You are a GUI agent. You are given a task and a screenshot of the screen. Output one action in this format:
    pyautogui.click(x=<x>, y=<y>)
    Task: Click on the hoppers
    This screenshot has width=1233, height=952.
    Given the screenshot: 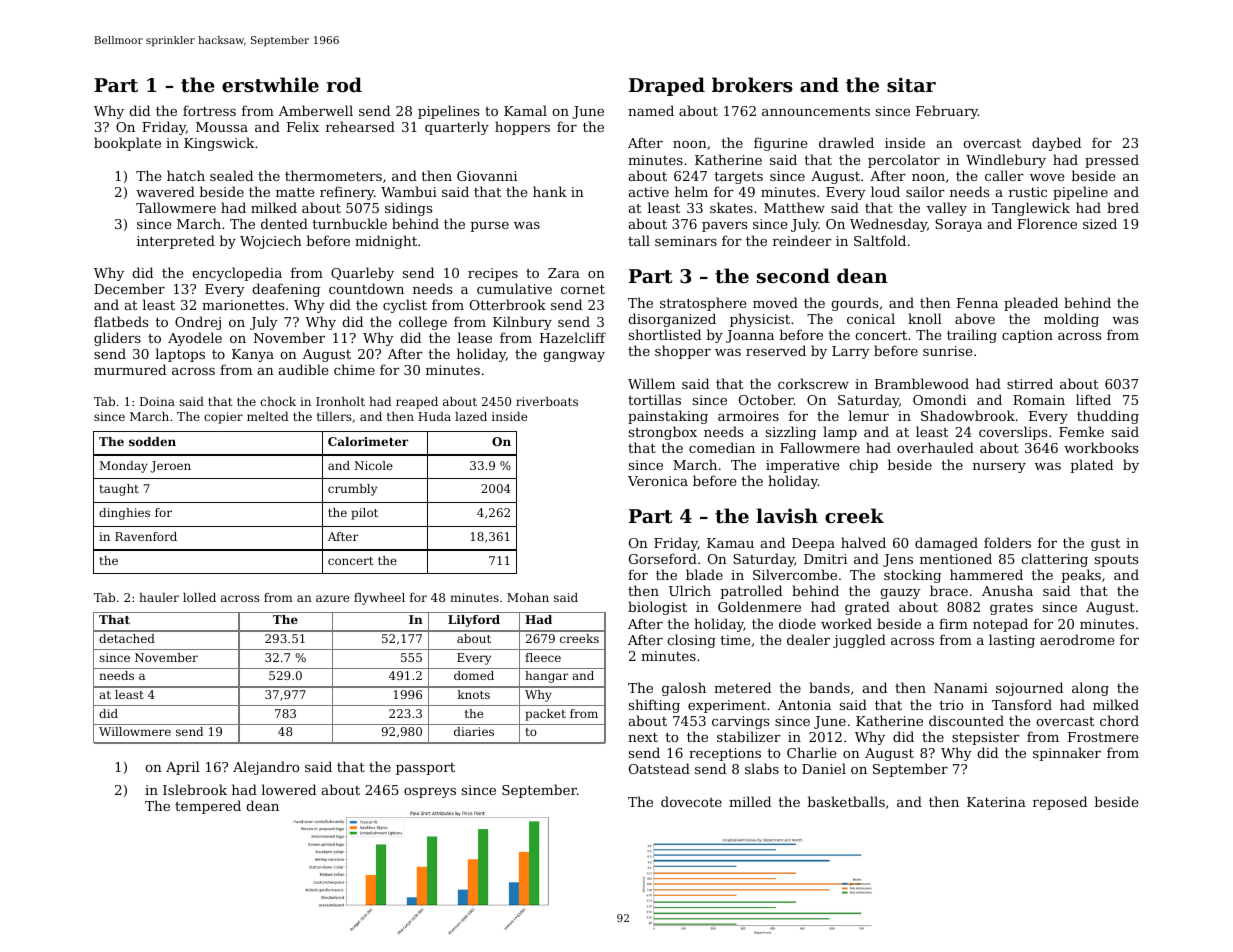 What is the action you would take?
    pyautogui.click(x=522, y=128)
